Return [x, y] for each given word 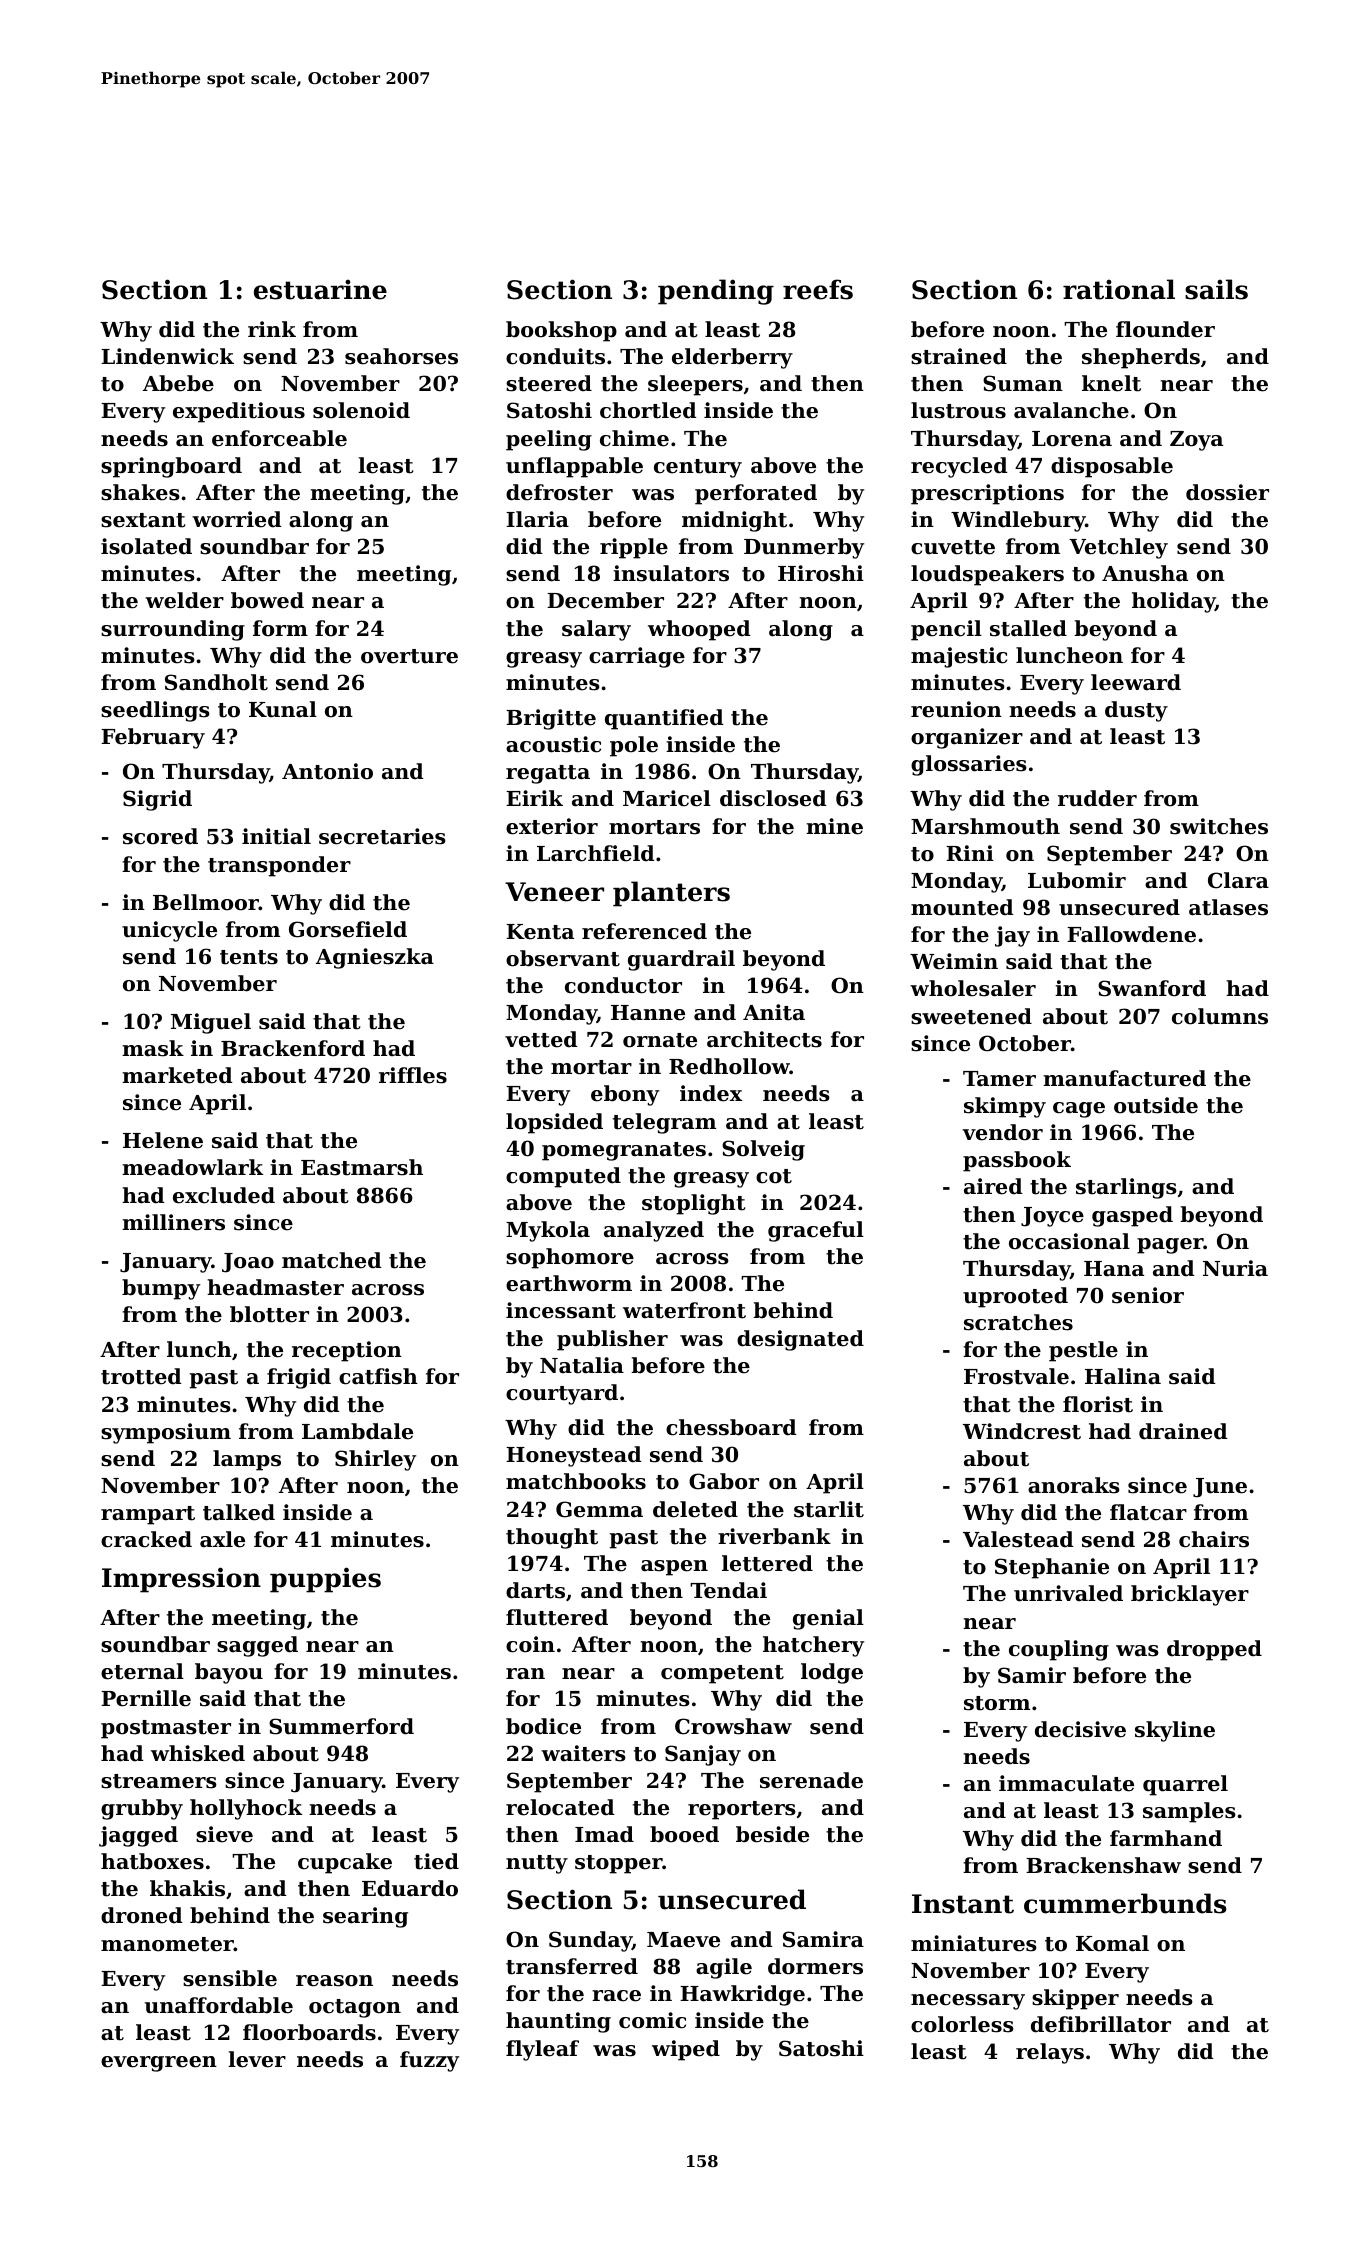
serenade [811, 1780]
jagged [138, 1836]
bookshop [561, 331]
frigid [299, 1378]
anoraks [1074, 1485]
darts [535, 1590]
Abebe [178, 383]
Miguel [211, 1023]
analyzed [654, 1231]
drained [1183, 1431]
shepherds [1141, 358]
